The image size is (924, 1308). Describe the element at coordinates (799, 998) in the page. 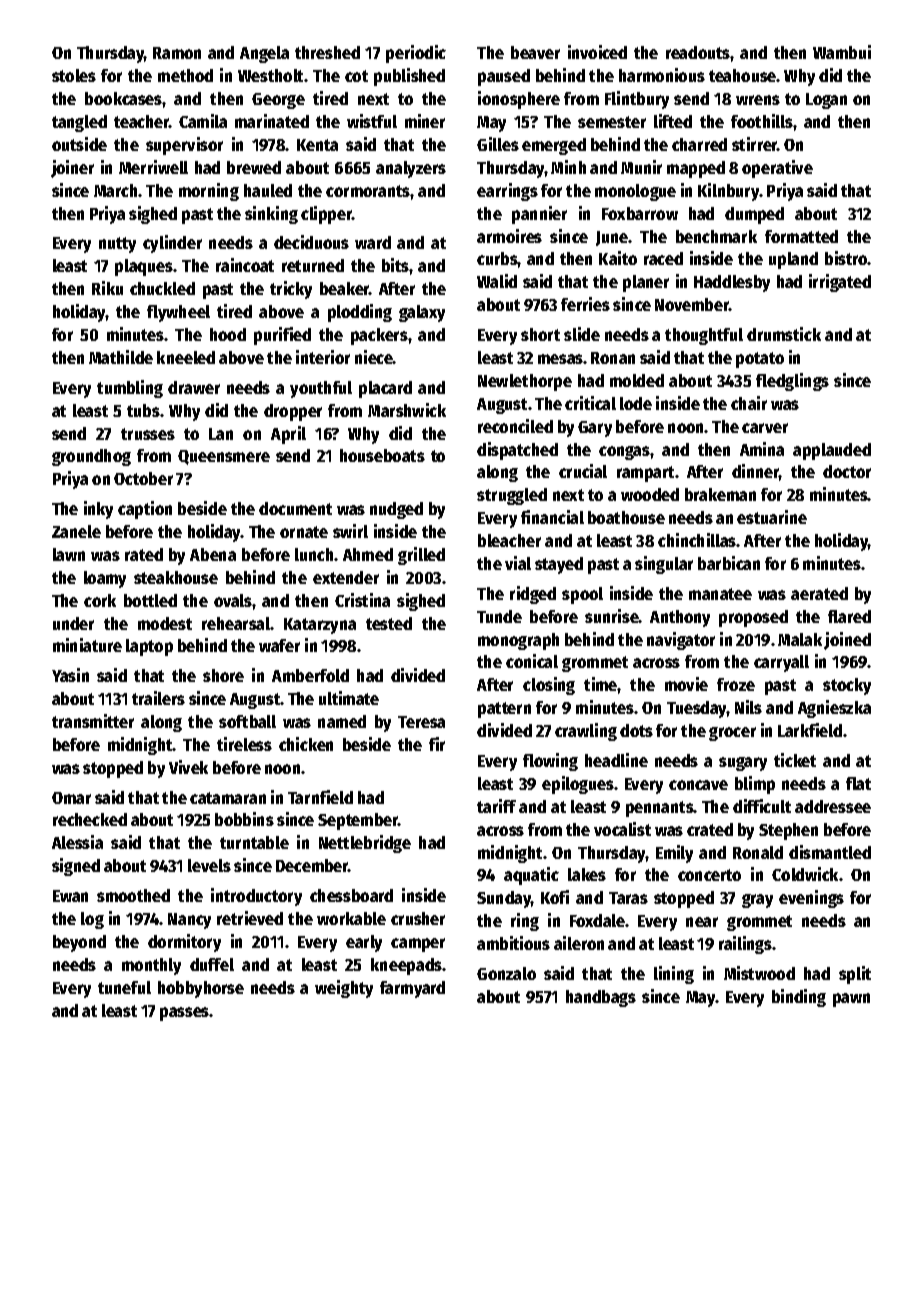

I see `binding` at that location.
